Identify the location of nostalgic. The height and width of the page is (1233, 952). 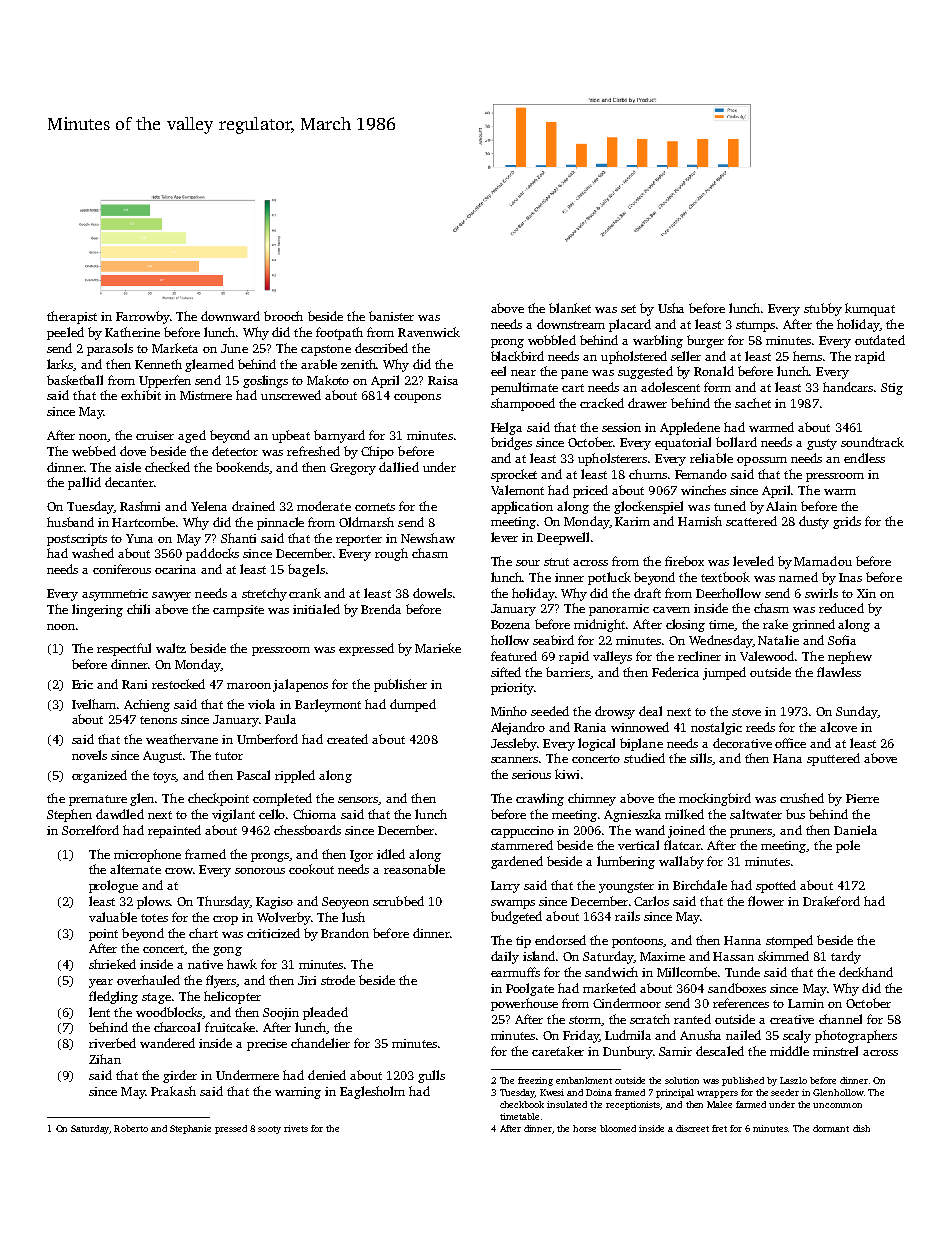
(716, 728).
